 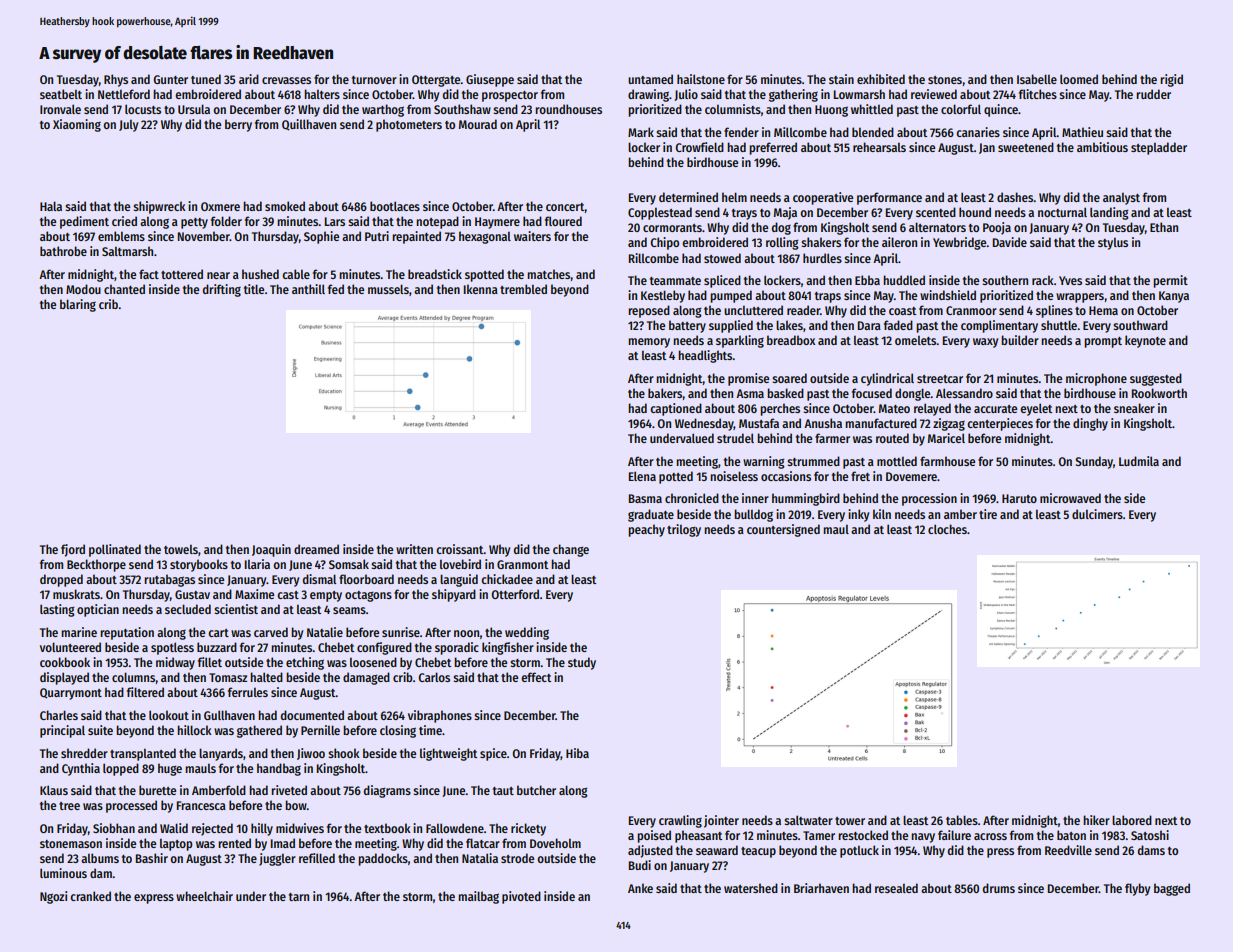 I want to click on prompt, so click(x=1103, y=342).
